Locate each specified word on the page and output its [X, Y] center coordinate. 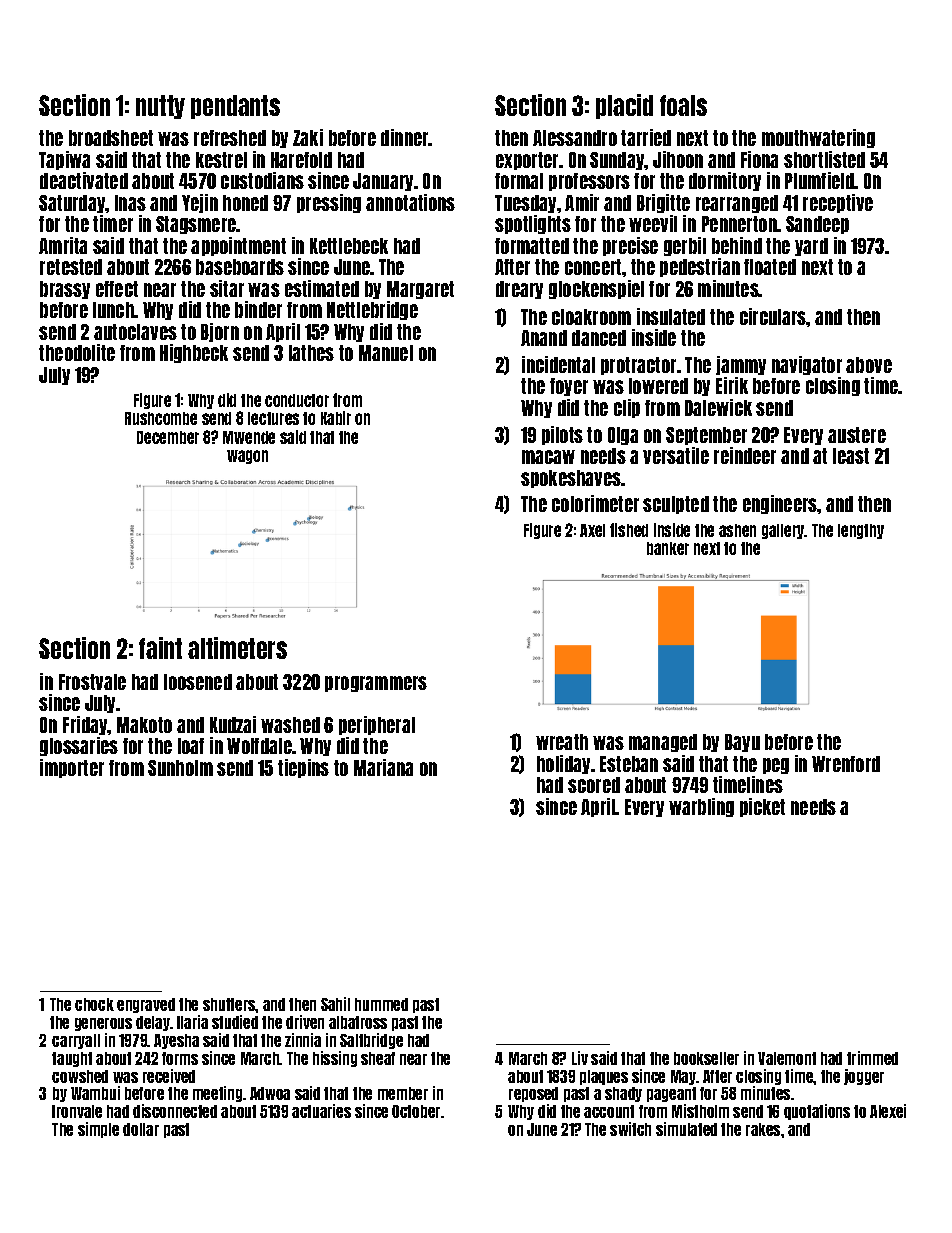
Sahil [335, 1004]
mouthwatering [818, 138]
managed [663, 743]
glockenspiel [596, 289]
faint [160, 648]
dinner [405, 137]
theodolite [77, 352]
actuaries [321, 1111]
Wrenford [846, 764]
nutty [160, 107]
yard [811, 247]
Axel [592, 530]
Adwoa [270, 1093]
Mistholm [700, 1111]
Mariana [383, 767]
